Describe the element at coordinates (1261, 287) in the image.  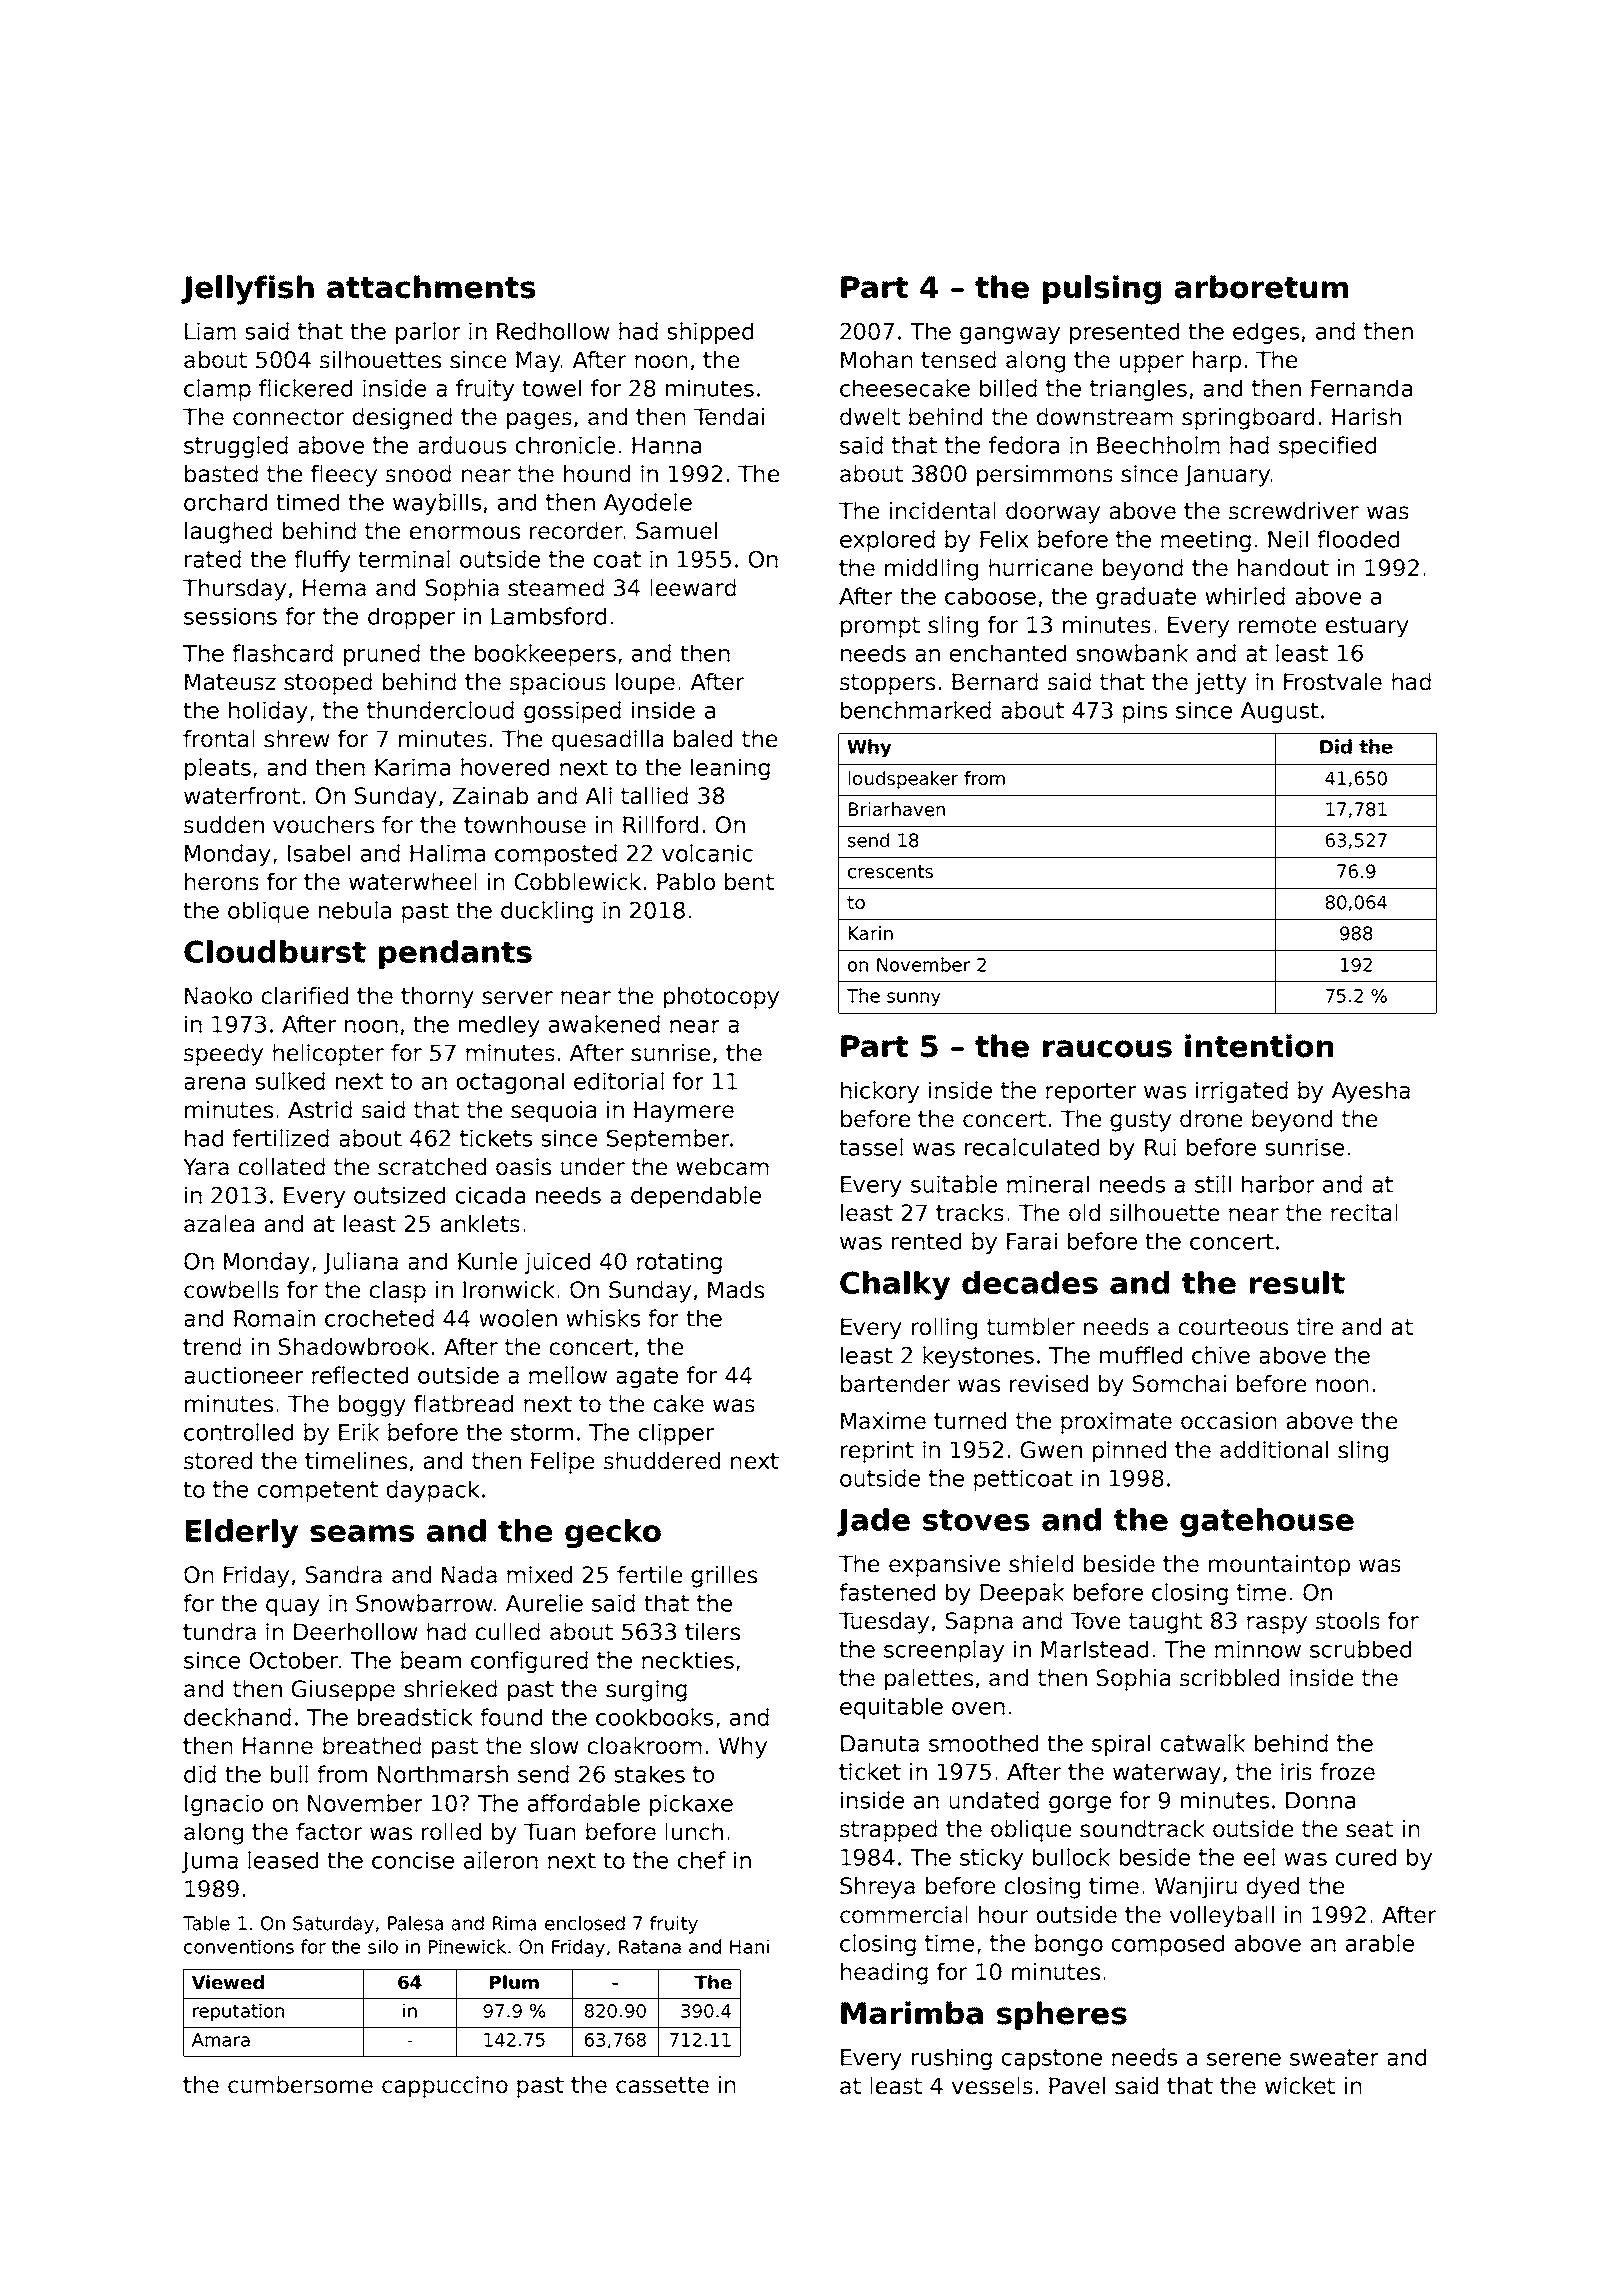
I see `arboretum` at that location.
